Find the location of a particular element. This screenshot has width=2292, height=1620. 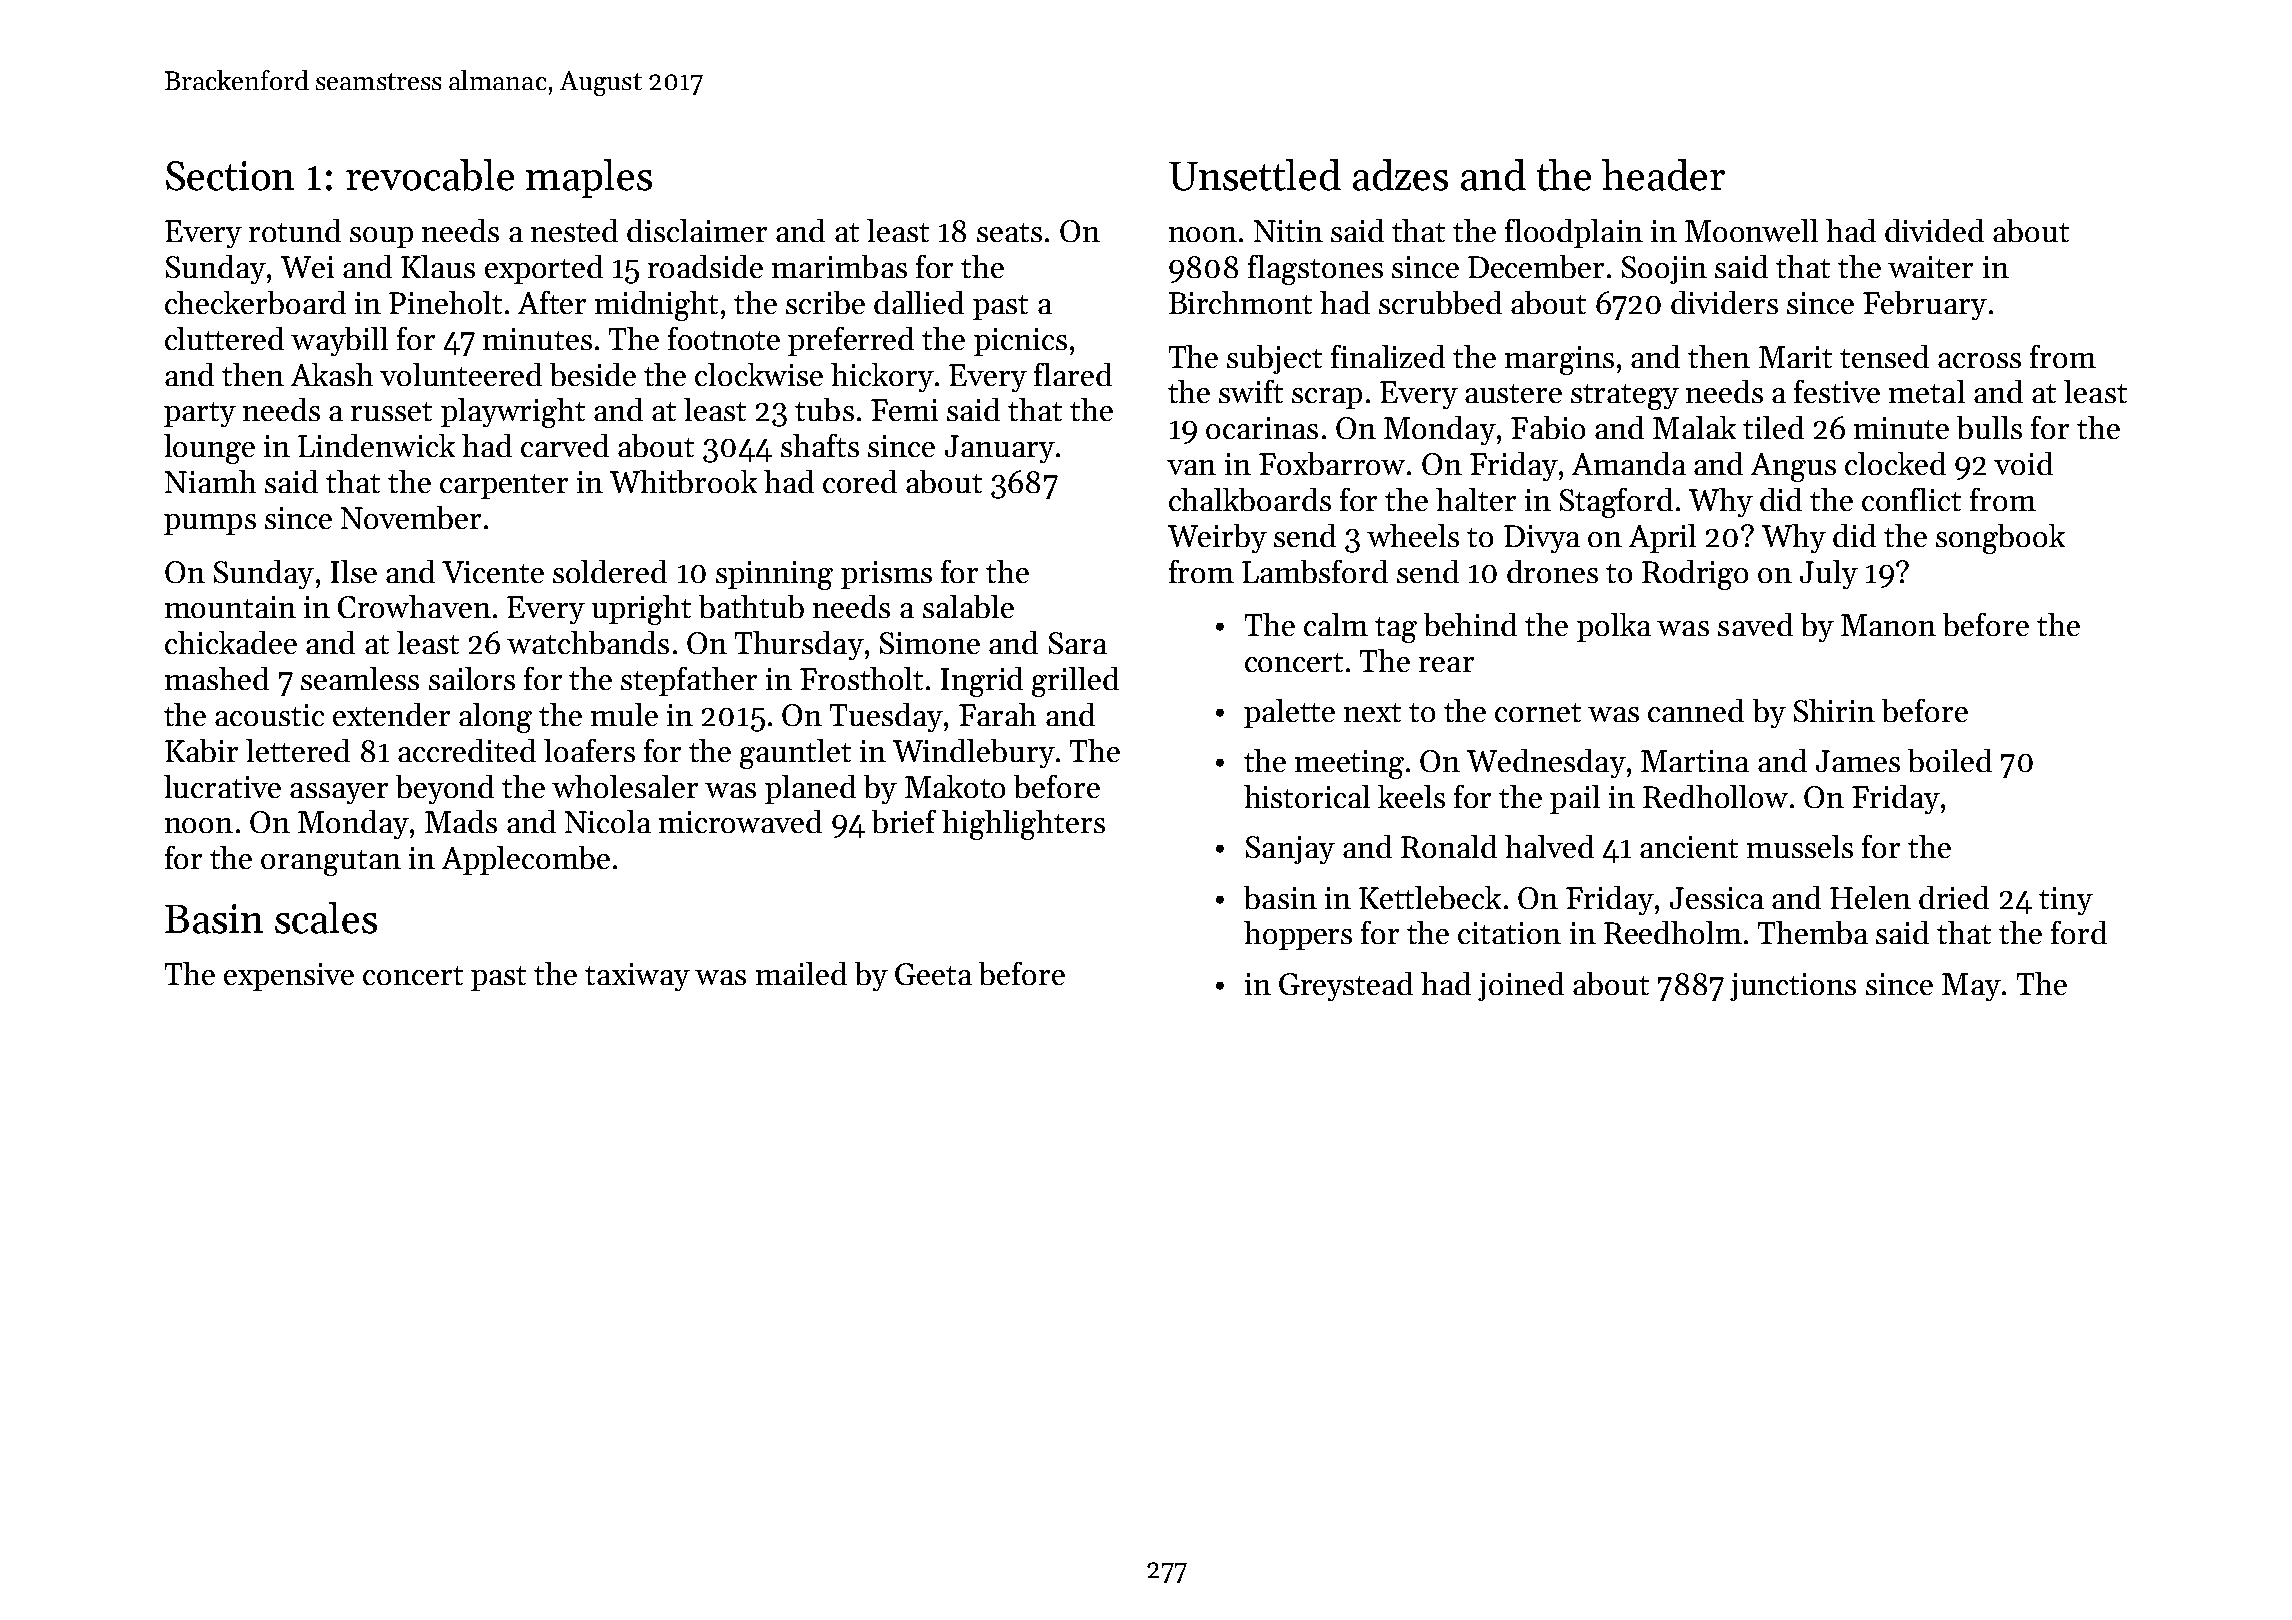

expensive is located at coordinates (289, 977).
